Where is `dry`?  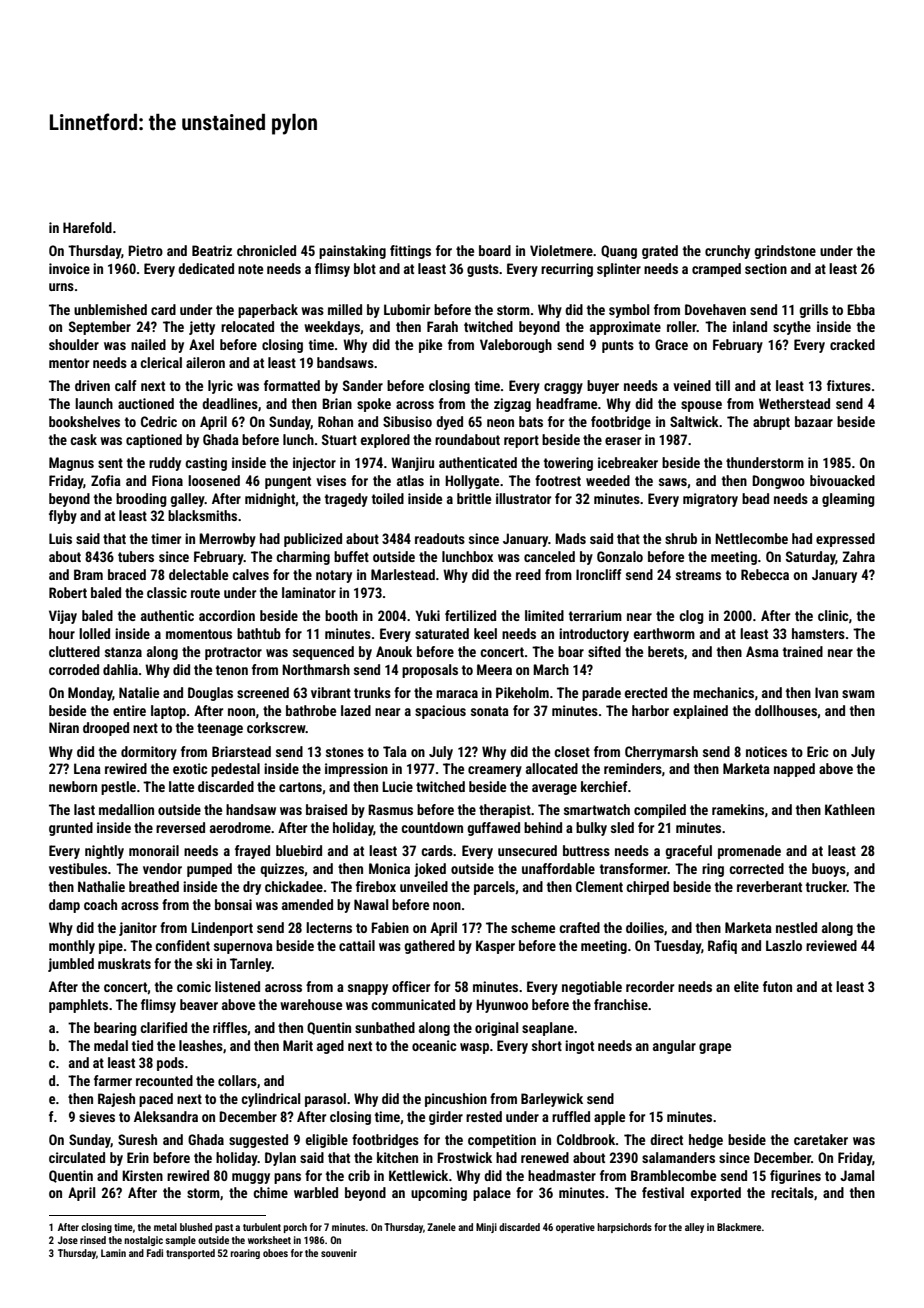
dry is located at coordinates (252, 888).
